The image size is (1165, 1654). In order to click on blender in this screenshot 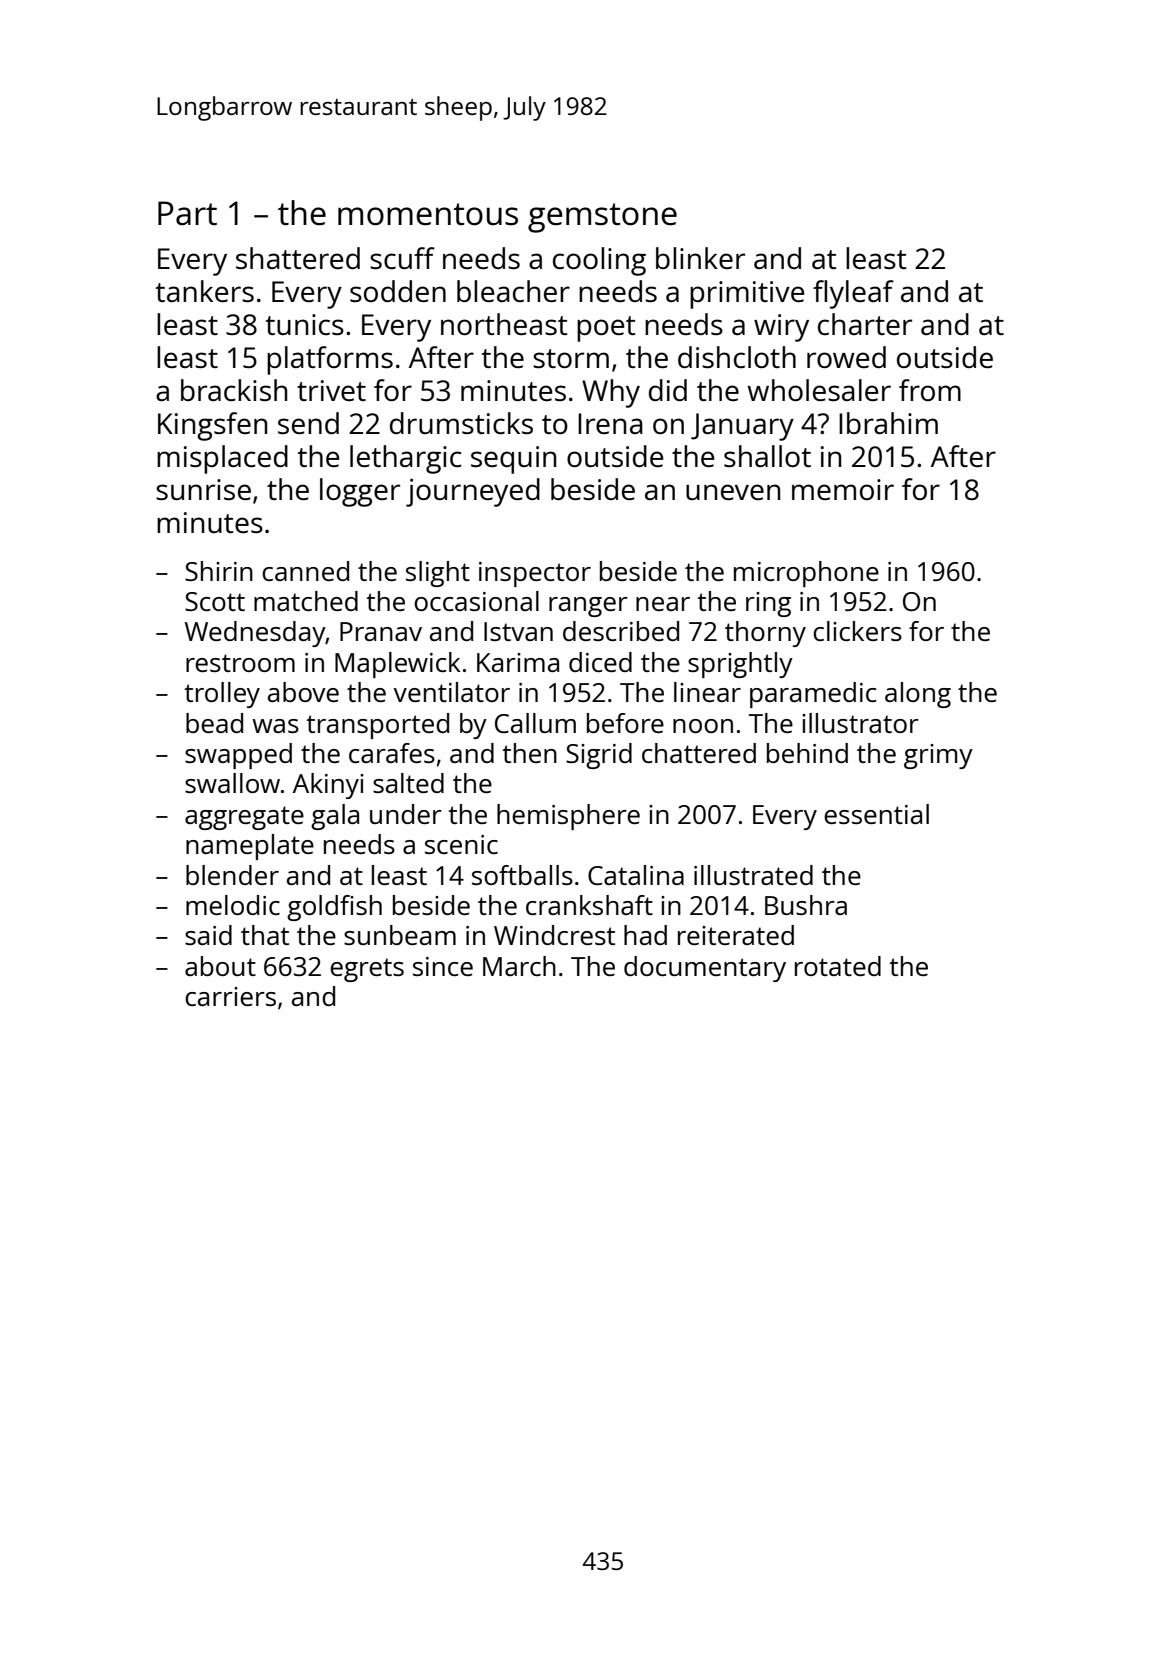, I will do `click(232, 875)`.
